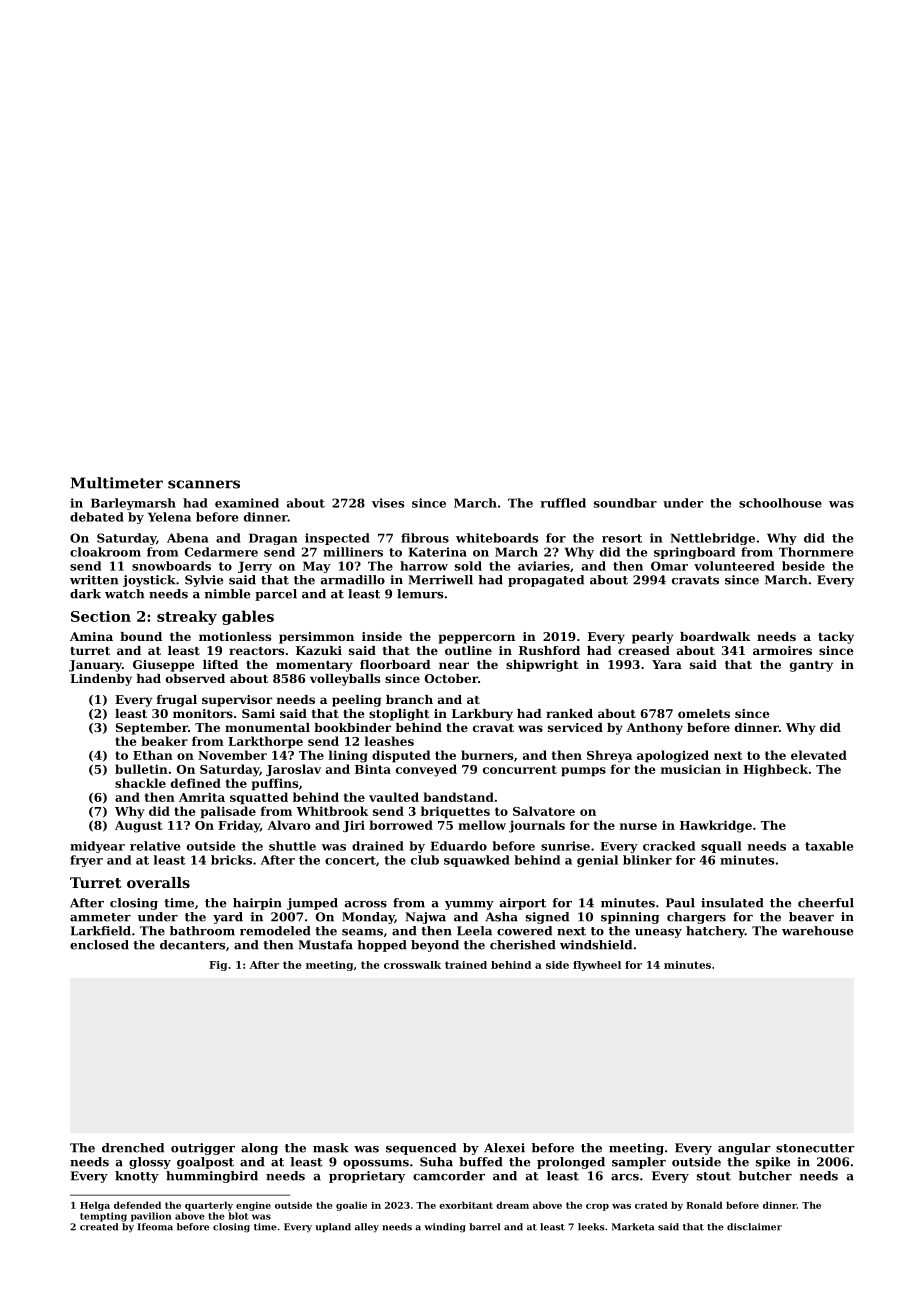 The width and height of the image is (924, 1308). I want to click on Alexei, so click(504, 1148).
